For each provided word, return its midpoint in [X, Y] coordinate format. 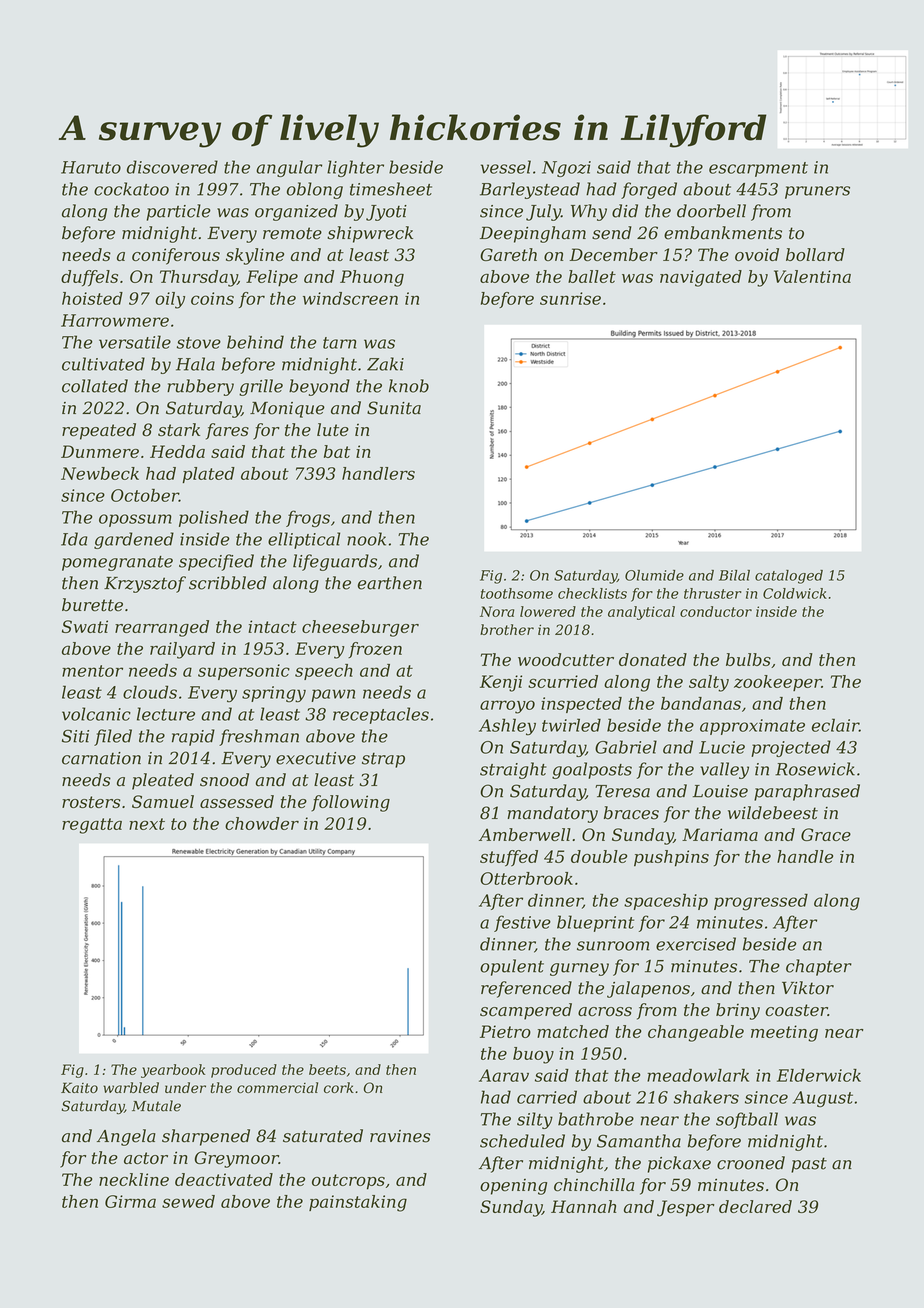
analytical [641, 613]
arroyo [507, 707]
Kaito [79, 1087]
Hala [195, 364]
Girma [130, 1201]
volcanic [96, 714]
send [612, 233]
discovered [172, 167]
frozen [375, 650]
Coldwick [795, 593]
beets [327, 1069]
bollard [815, 254]
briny [738, 1011]
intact [272, 626]
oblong [315, 190]
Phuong [372, 278]
